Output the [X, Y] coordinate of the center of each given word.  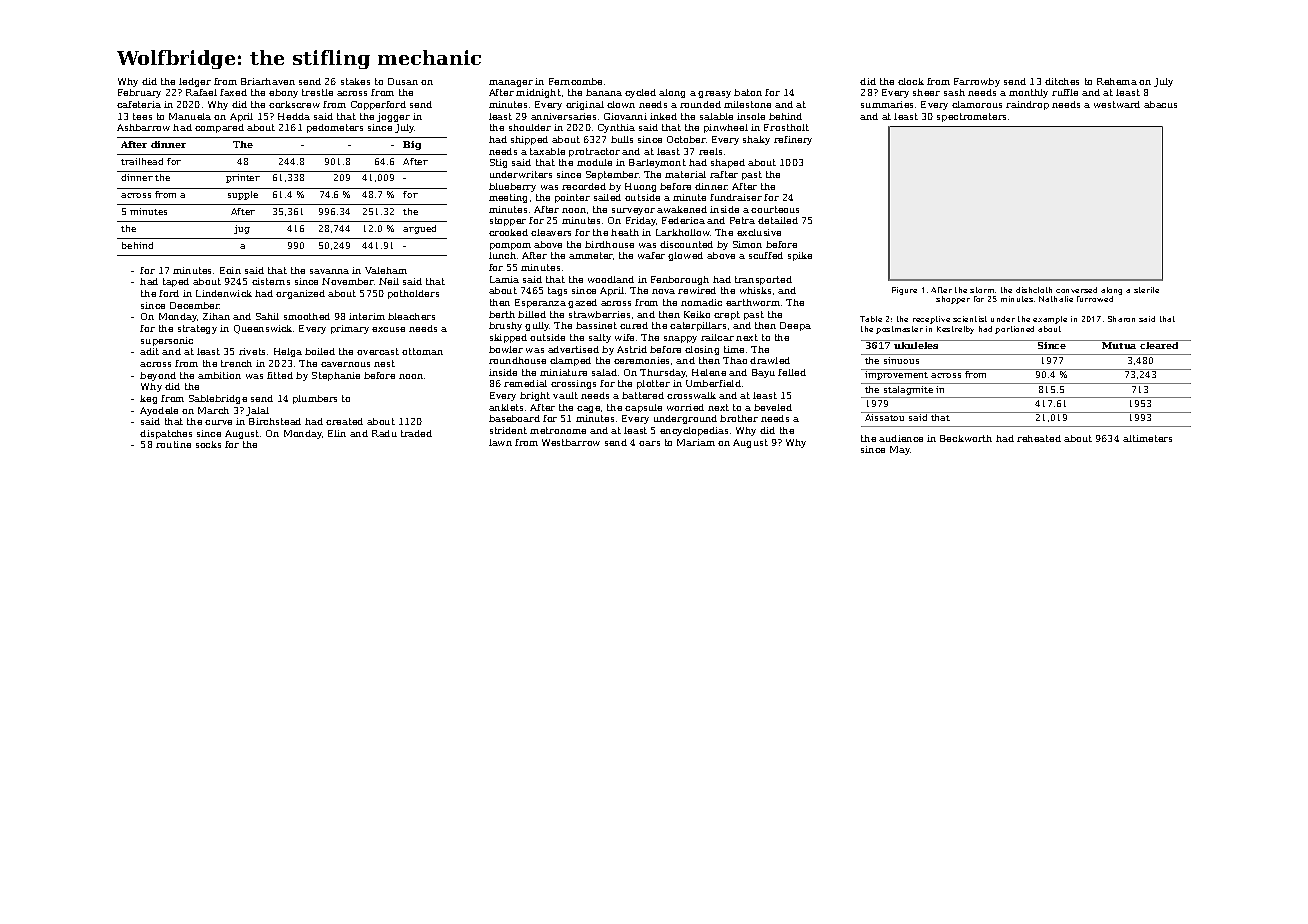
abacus [1160, 104]
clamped [570, 361]
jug [242, 229]
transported [763, 280]
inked [663, 116]
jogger [393, 117]
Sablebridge [218, 399]
